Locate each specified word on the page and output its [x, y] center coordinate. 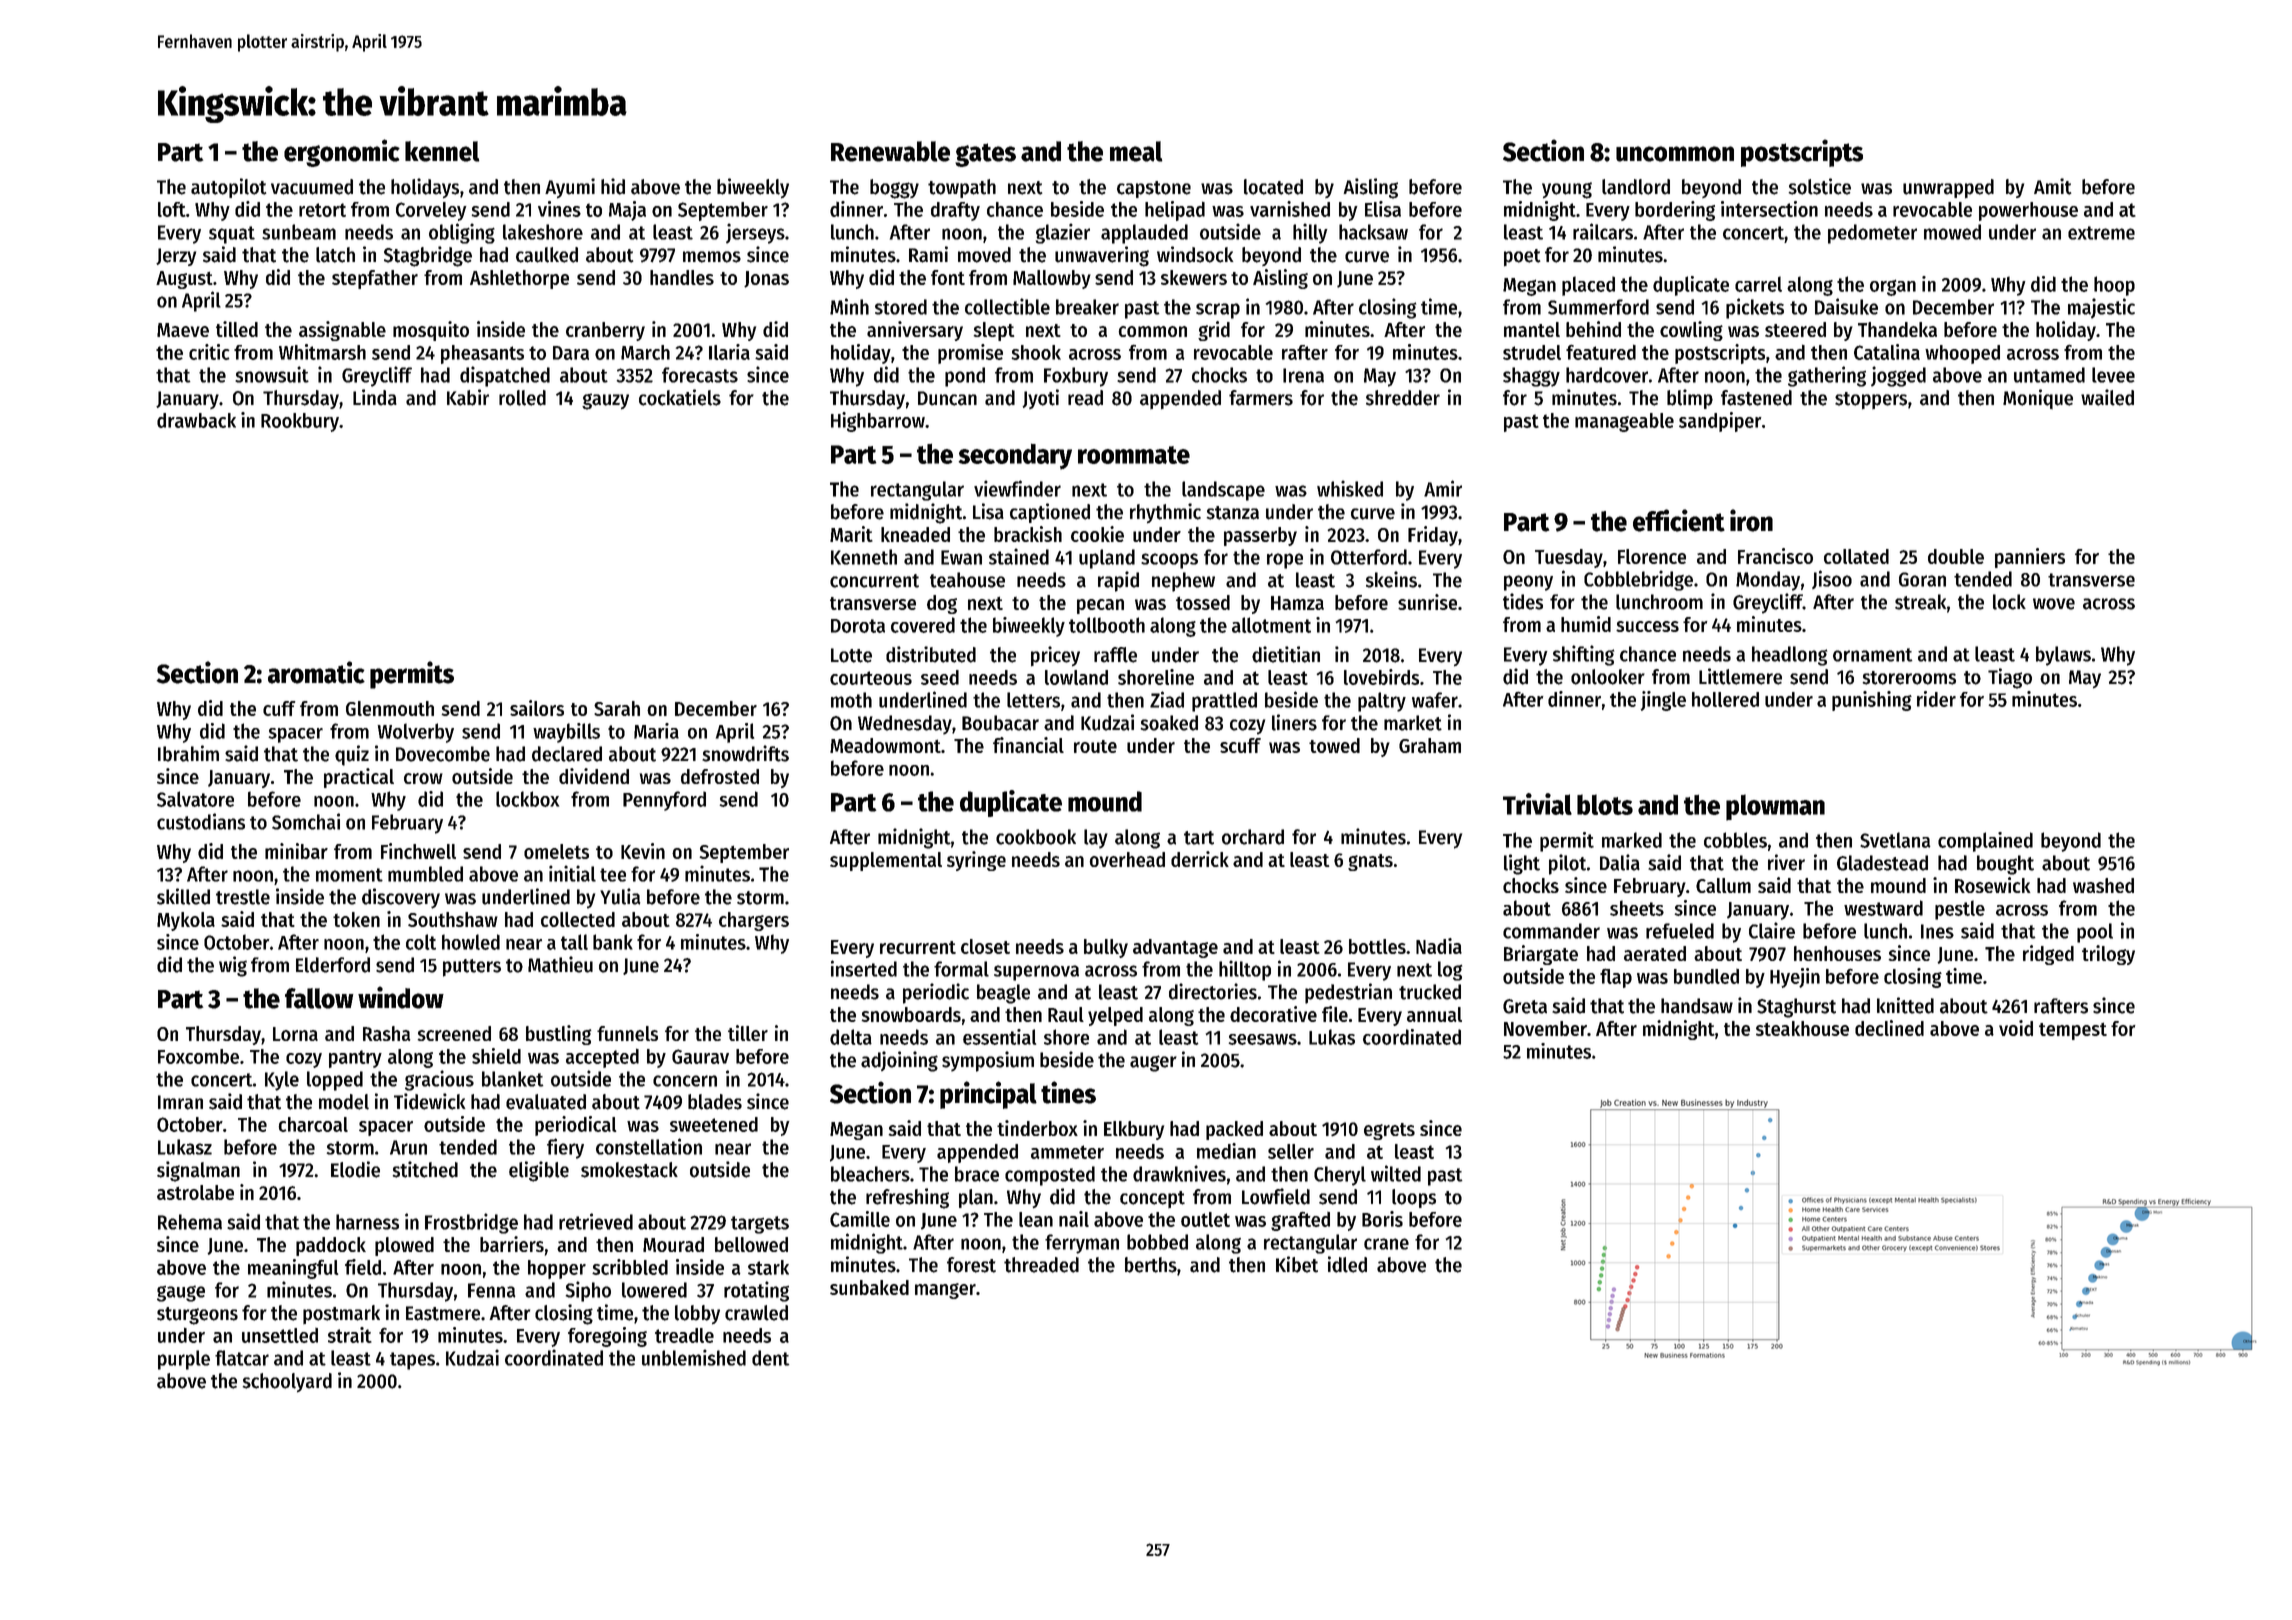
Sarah [617, 708]
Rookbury [300, 422]
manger [945, 1291]
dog [942, 604]
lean [1036, 1219]
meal [1136, 151]
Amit [2053, 186]
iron [1751, 520]
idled [1347, 1264]
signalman [198, 1171]
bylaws [2063, 656]
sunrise [1427, 602]
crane [1386, 1244]
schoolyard [287, 1382]
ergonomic [342, 153]
